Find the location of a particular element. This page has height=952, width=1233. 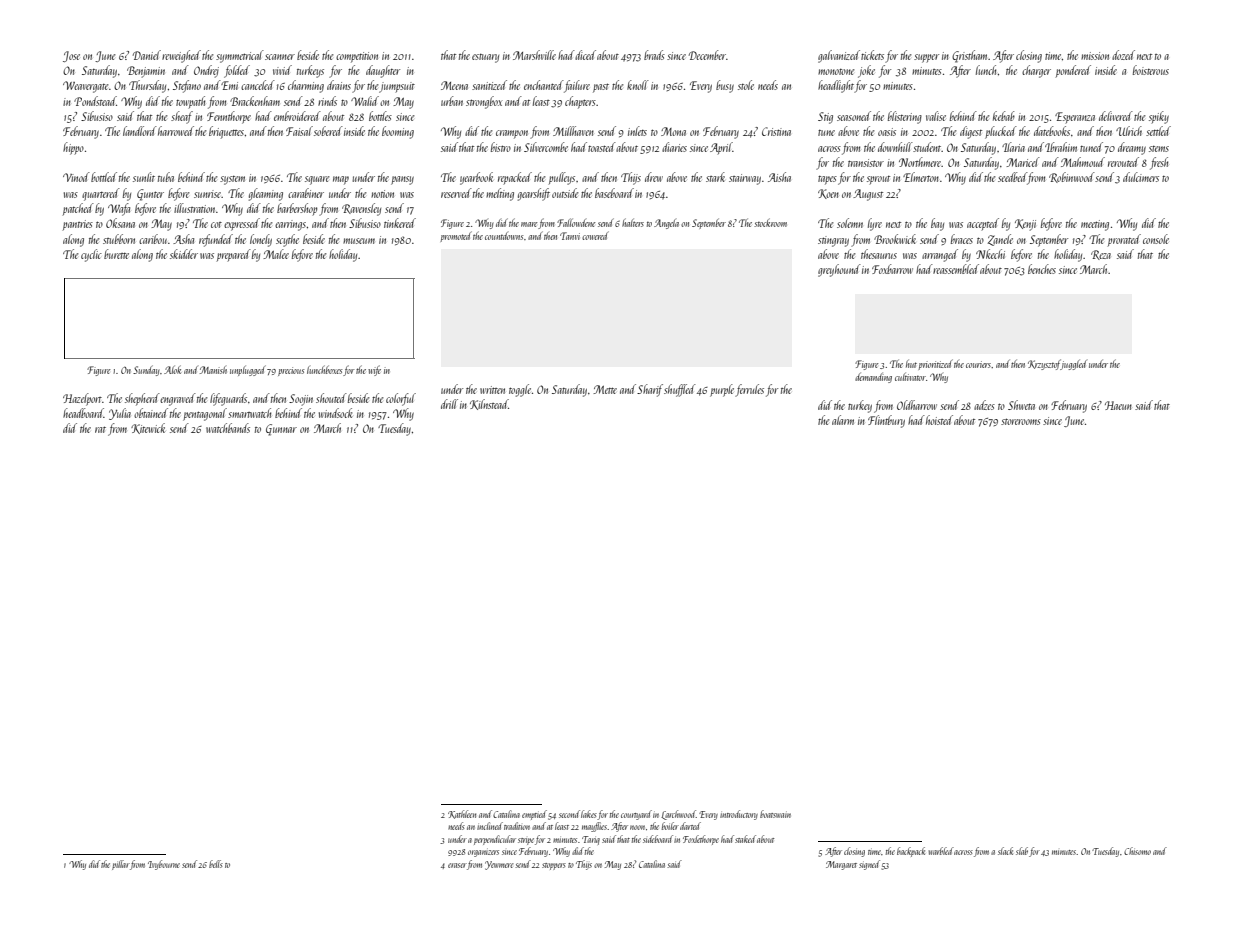

supper is located at coordinates (926, 58).
